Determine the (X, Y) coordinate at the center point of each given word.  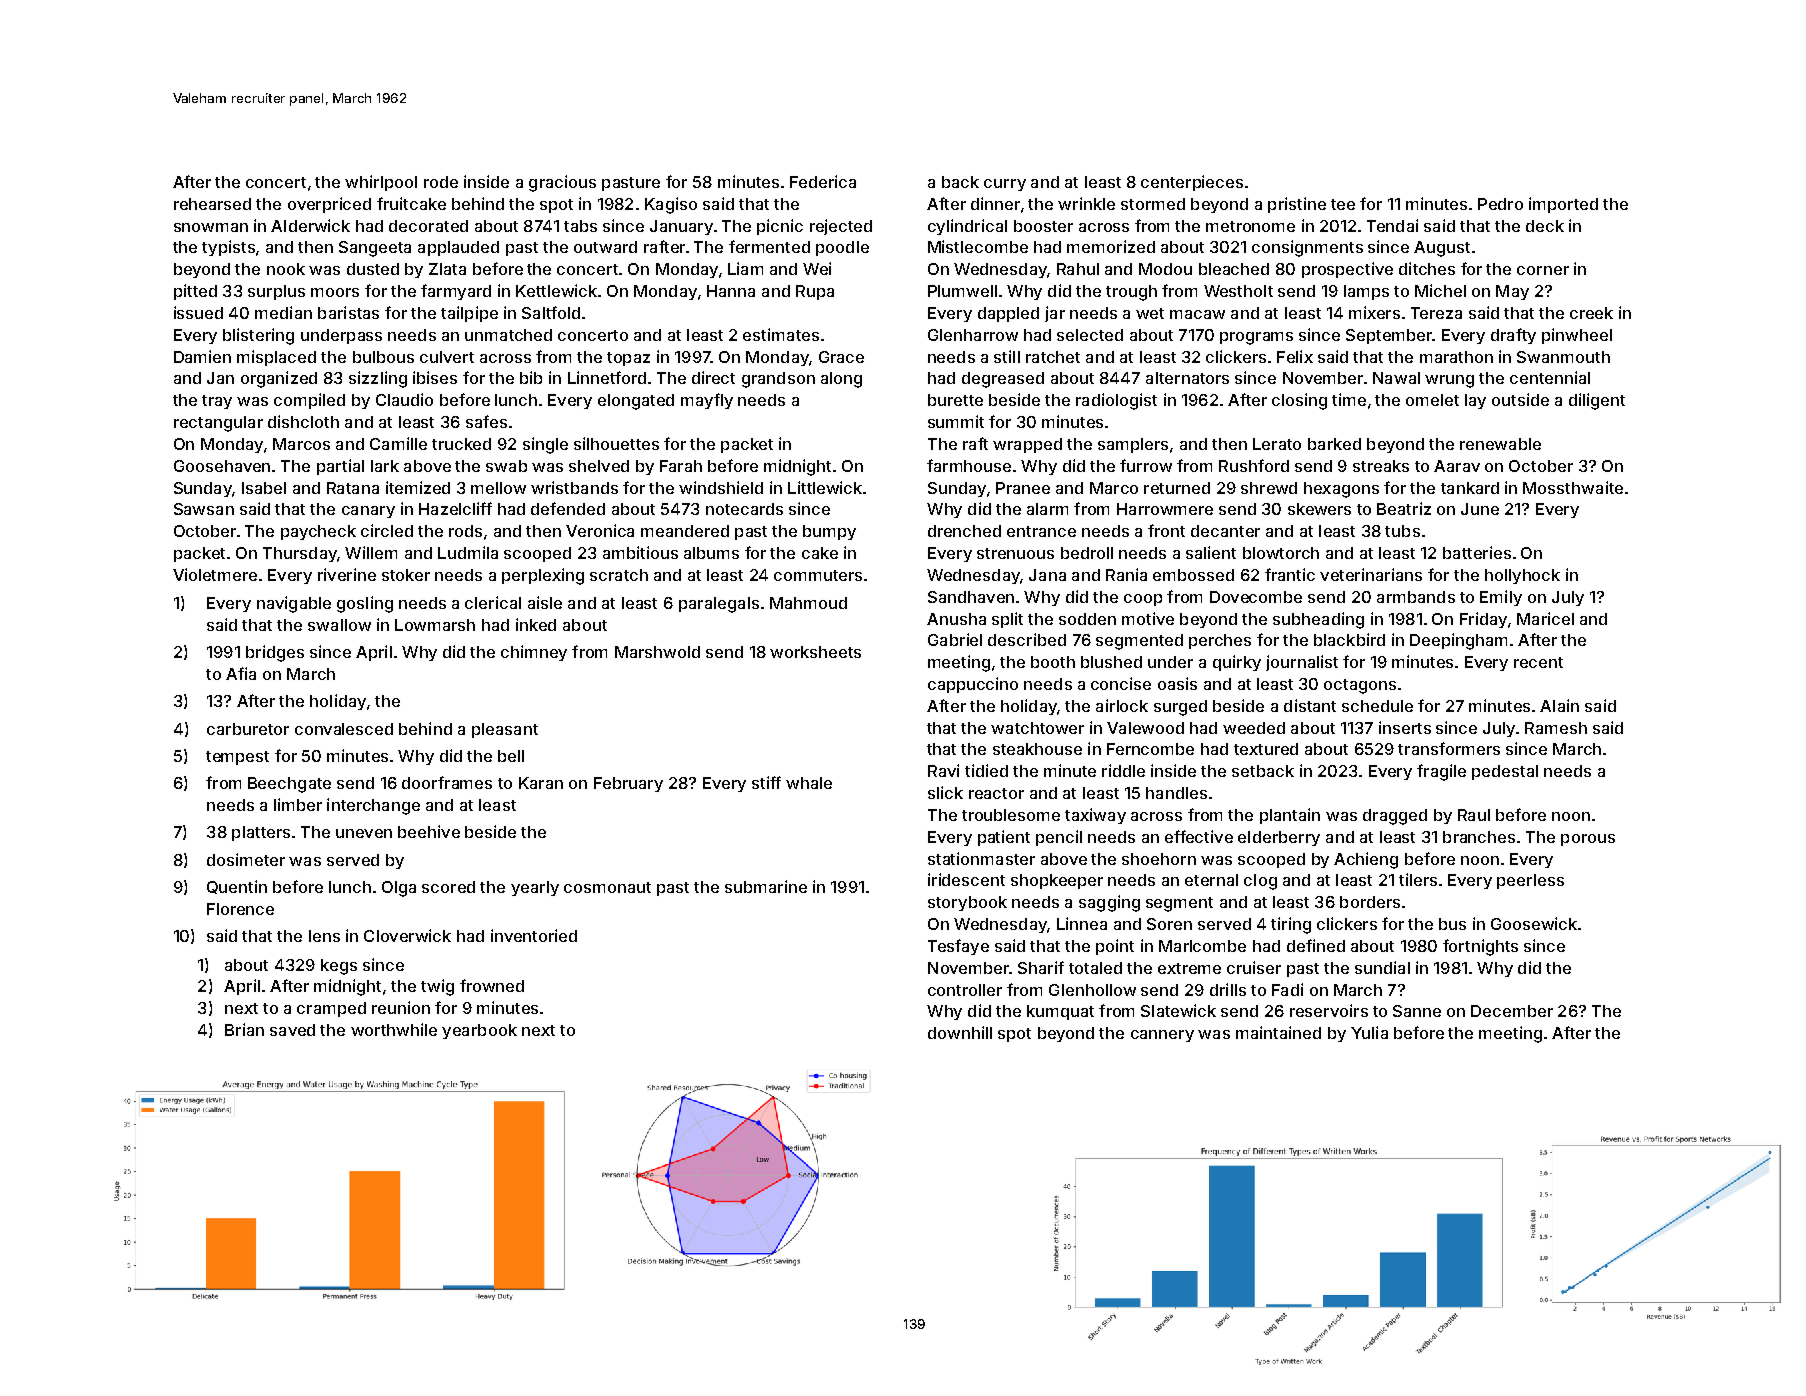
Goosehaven (222, 466)
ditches (1427, 268)
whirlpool (381, 183)
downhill (960, 1032)
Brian (244, 1029)
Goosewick (1534, 923)
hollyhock (1522, 576)
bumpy (829, 532)
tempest (237, 758)
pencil (1059, 838)
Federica (823, 181)
